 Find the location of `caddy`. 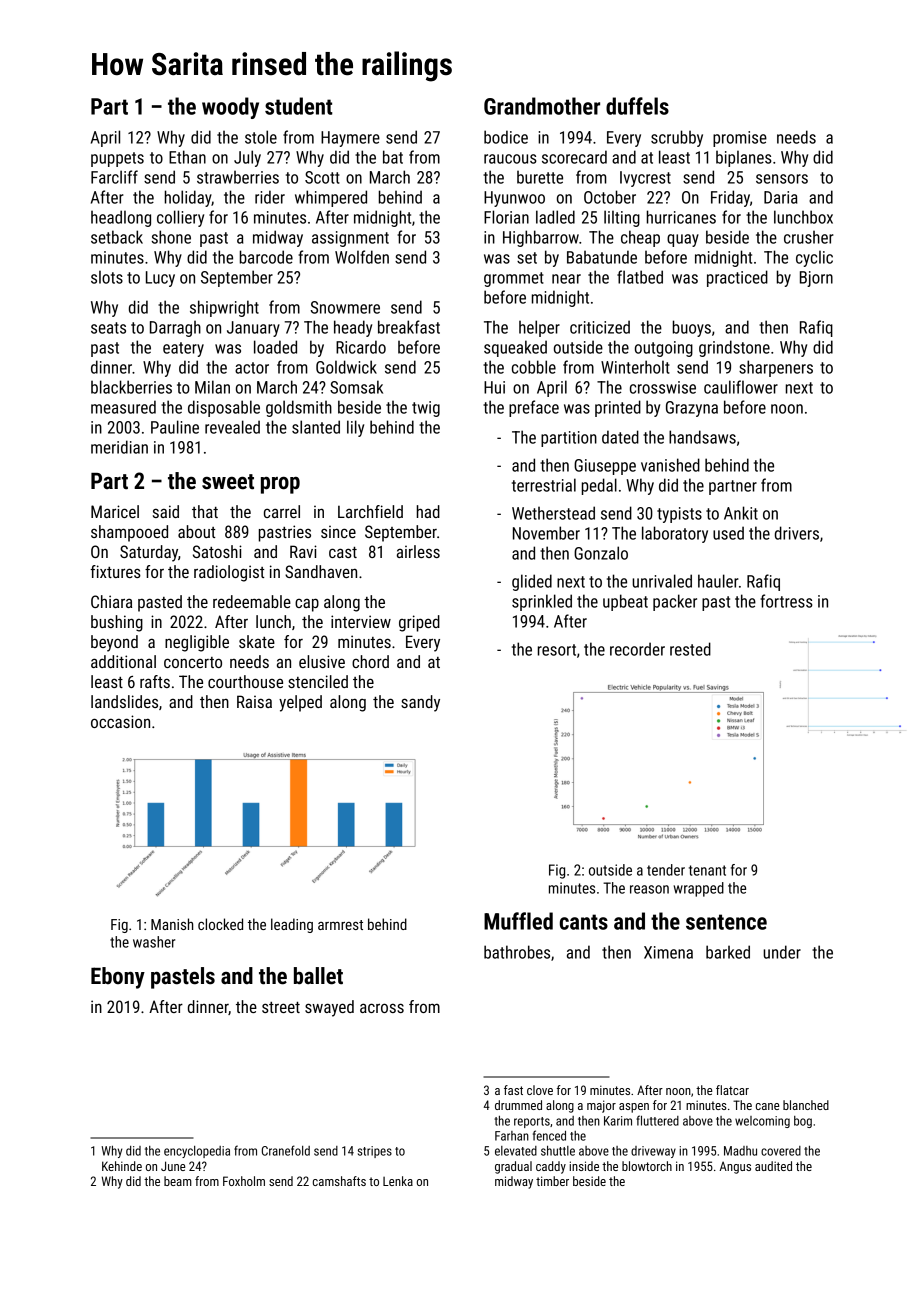

caddy is located at coordinates (551, 1167).
